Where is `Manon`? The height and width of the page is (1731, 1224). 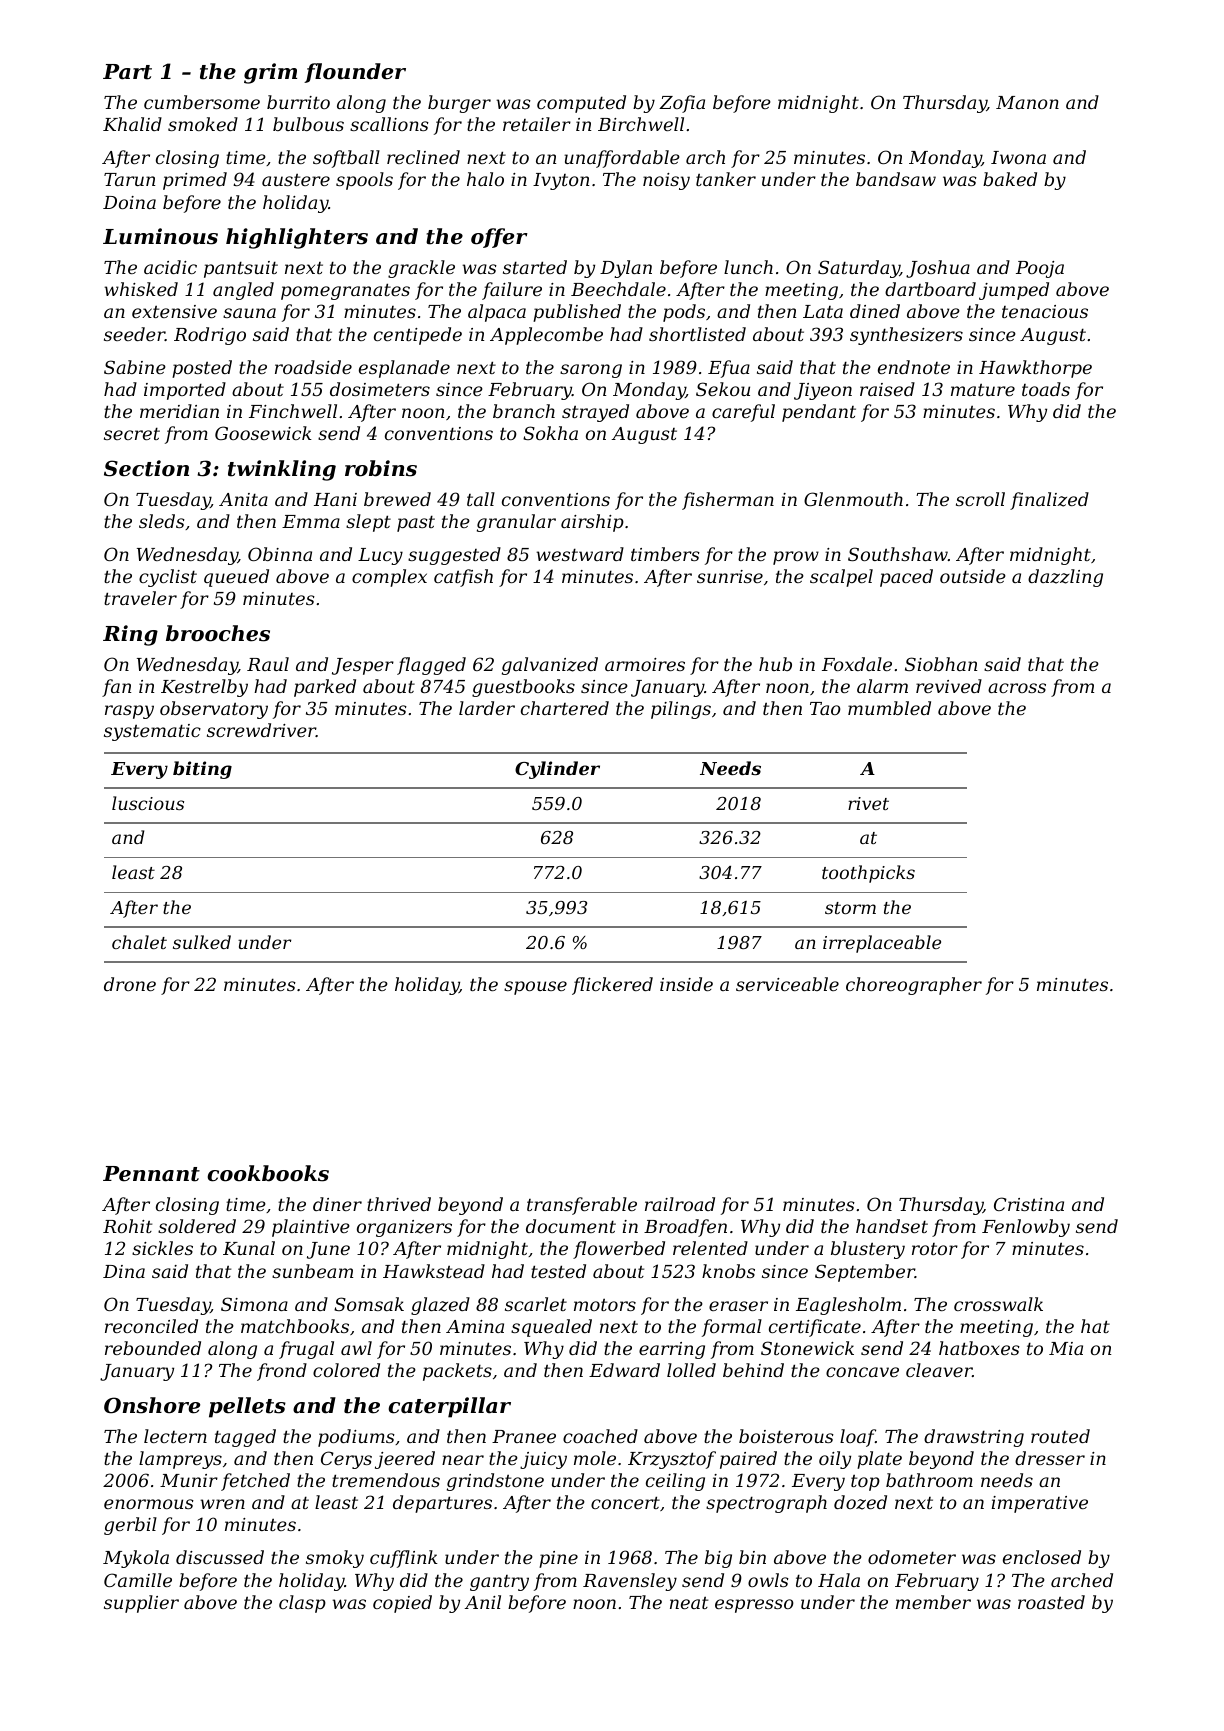
Manon is located at coordinates (1027, 102).
